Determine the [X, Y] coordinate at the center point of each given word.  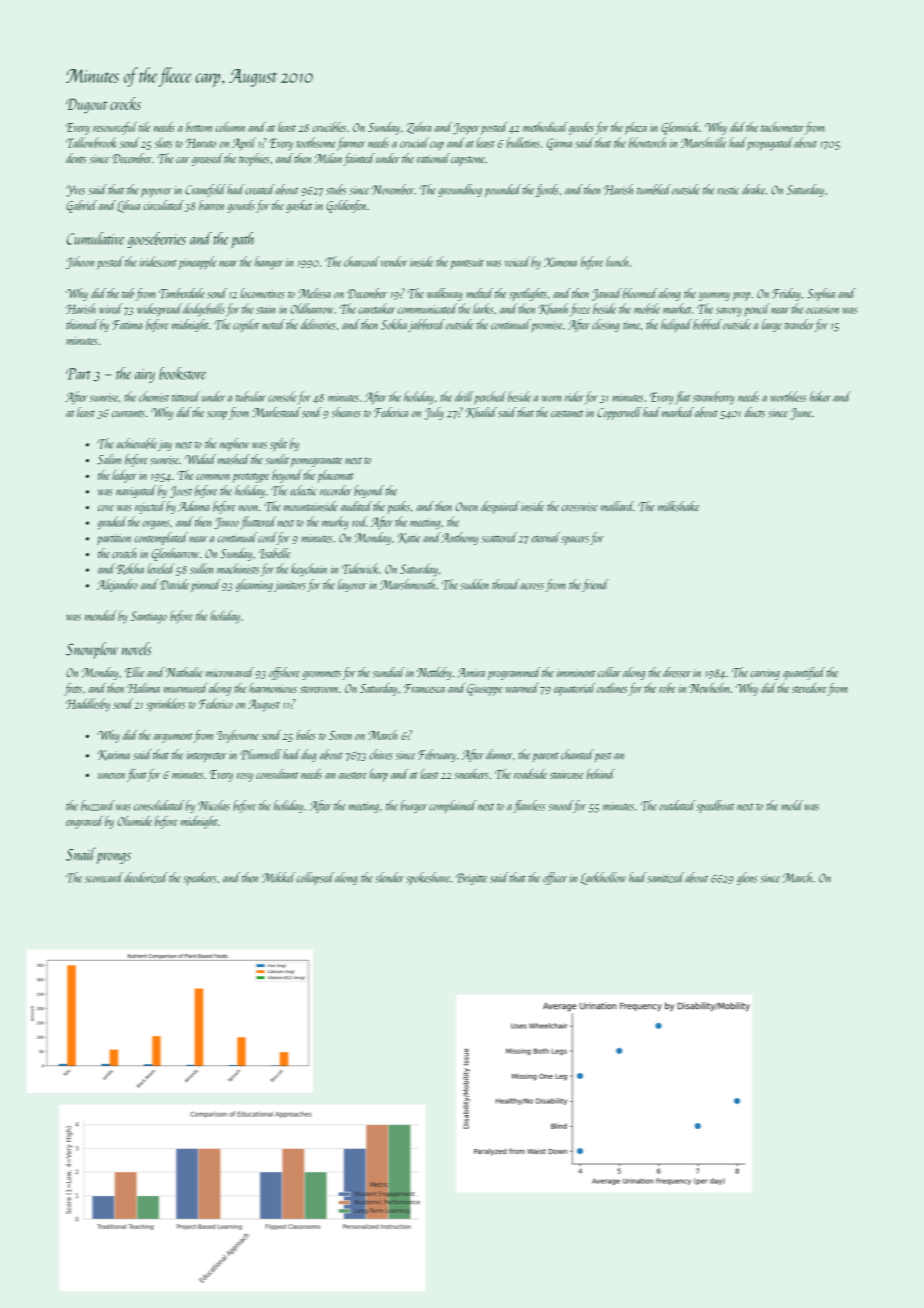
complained [452, 806]
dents [76, 158]
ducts [755, 412]
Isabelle [274, 553]
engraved [84, 822]
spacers [575, 540]
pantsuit [467, 264]
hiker [820, 396]
